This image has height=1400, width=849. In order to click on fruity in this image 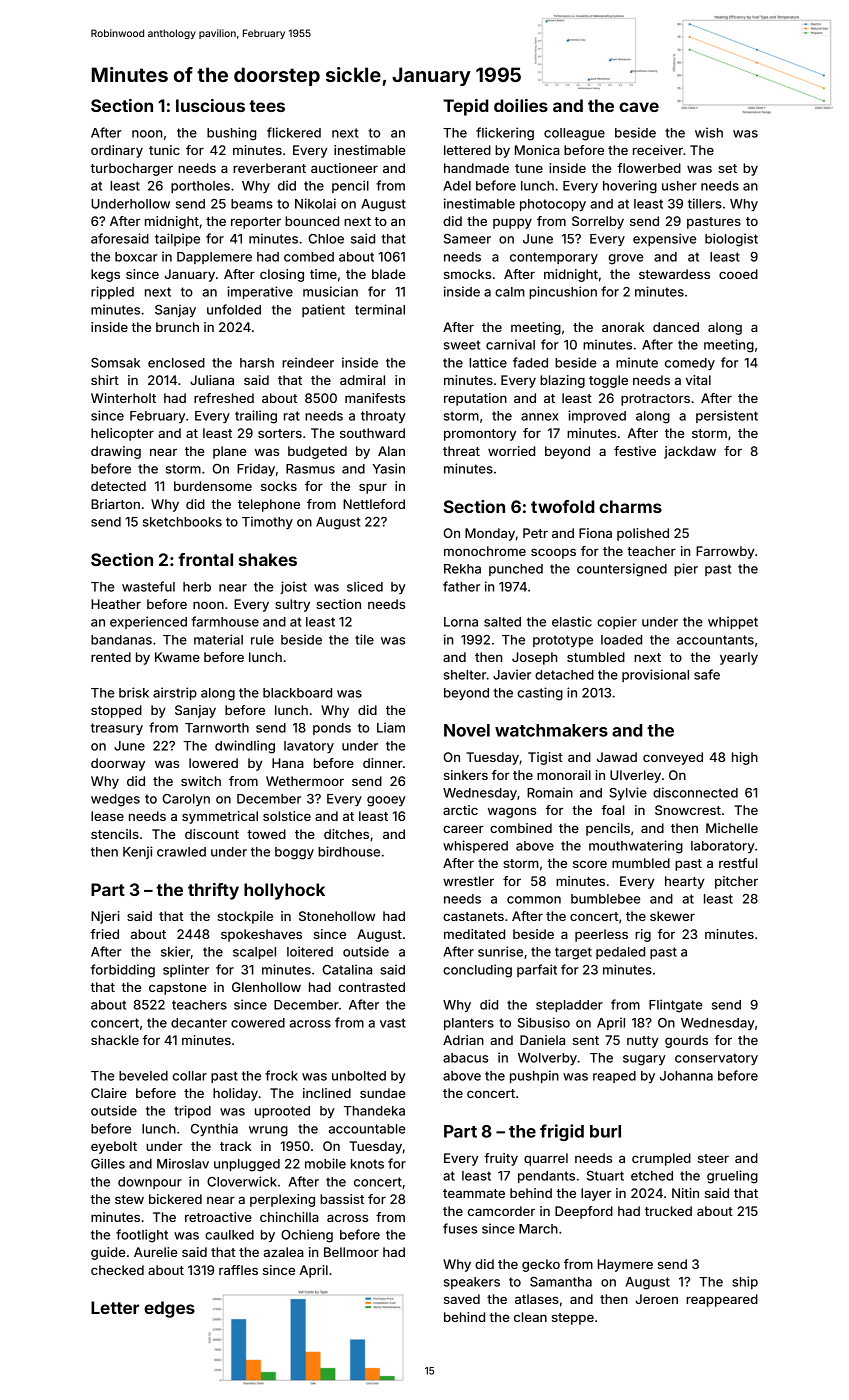, I will do `click(501, 1159)`.
